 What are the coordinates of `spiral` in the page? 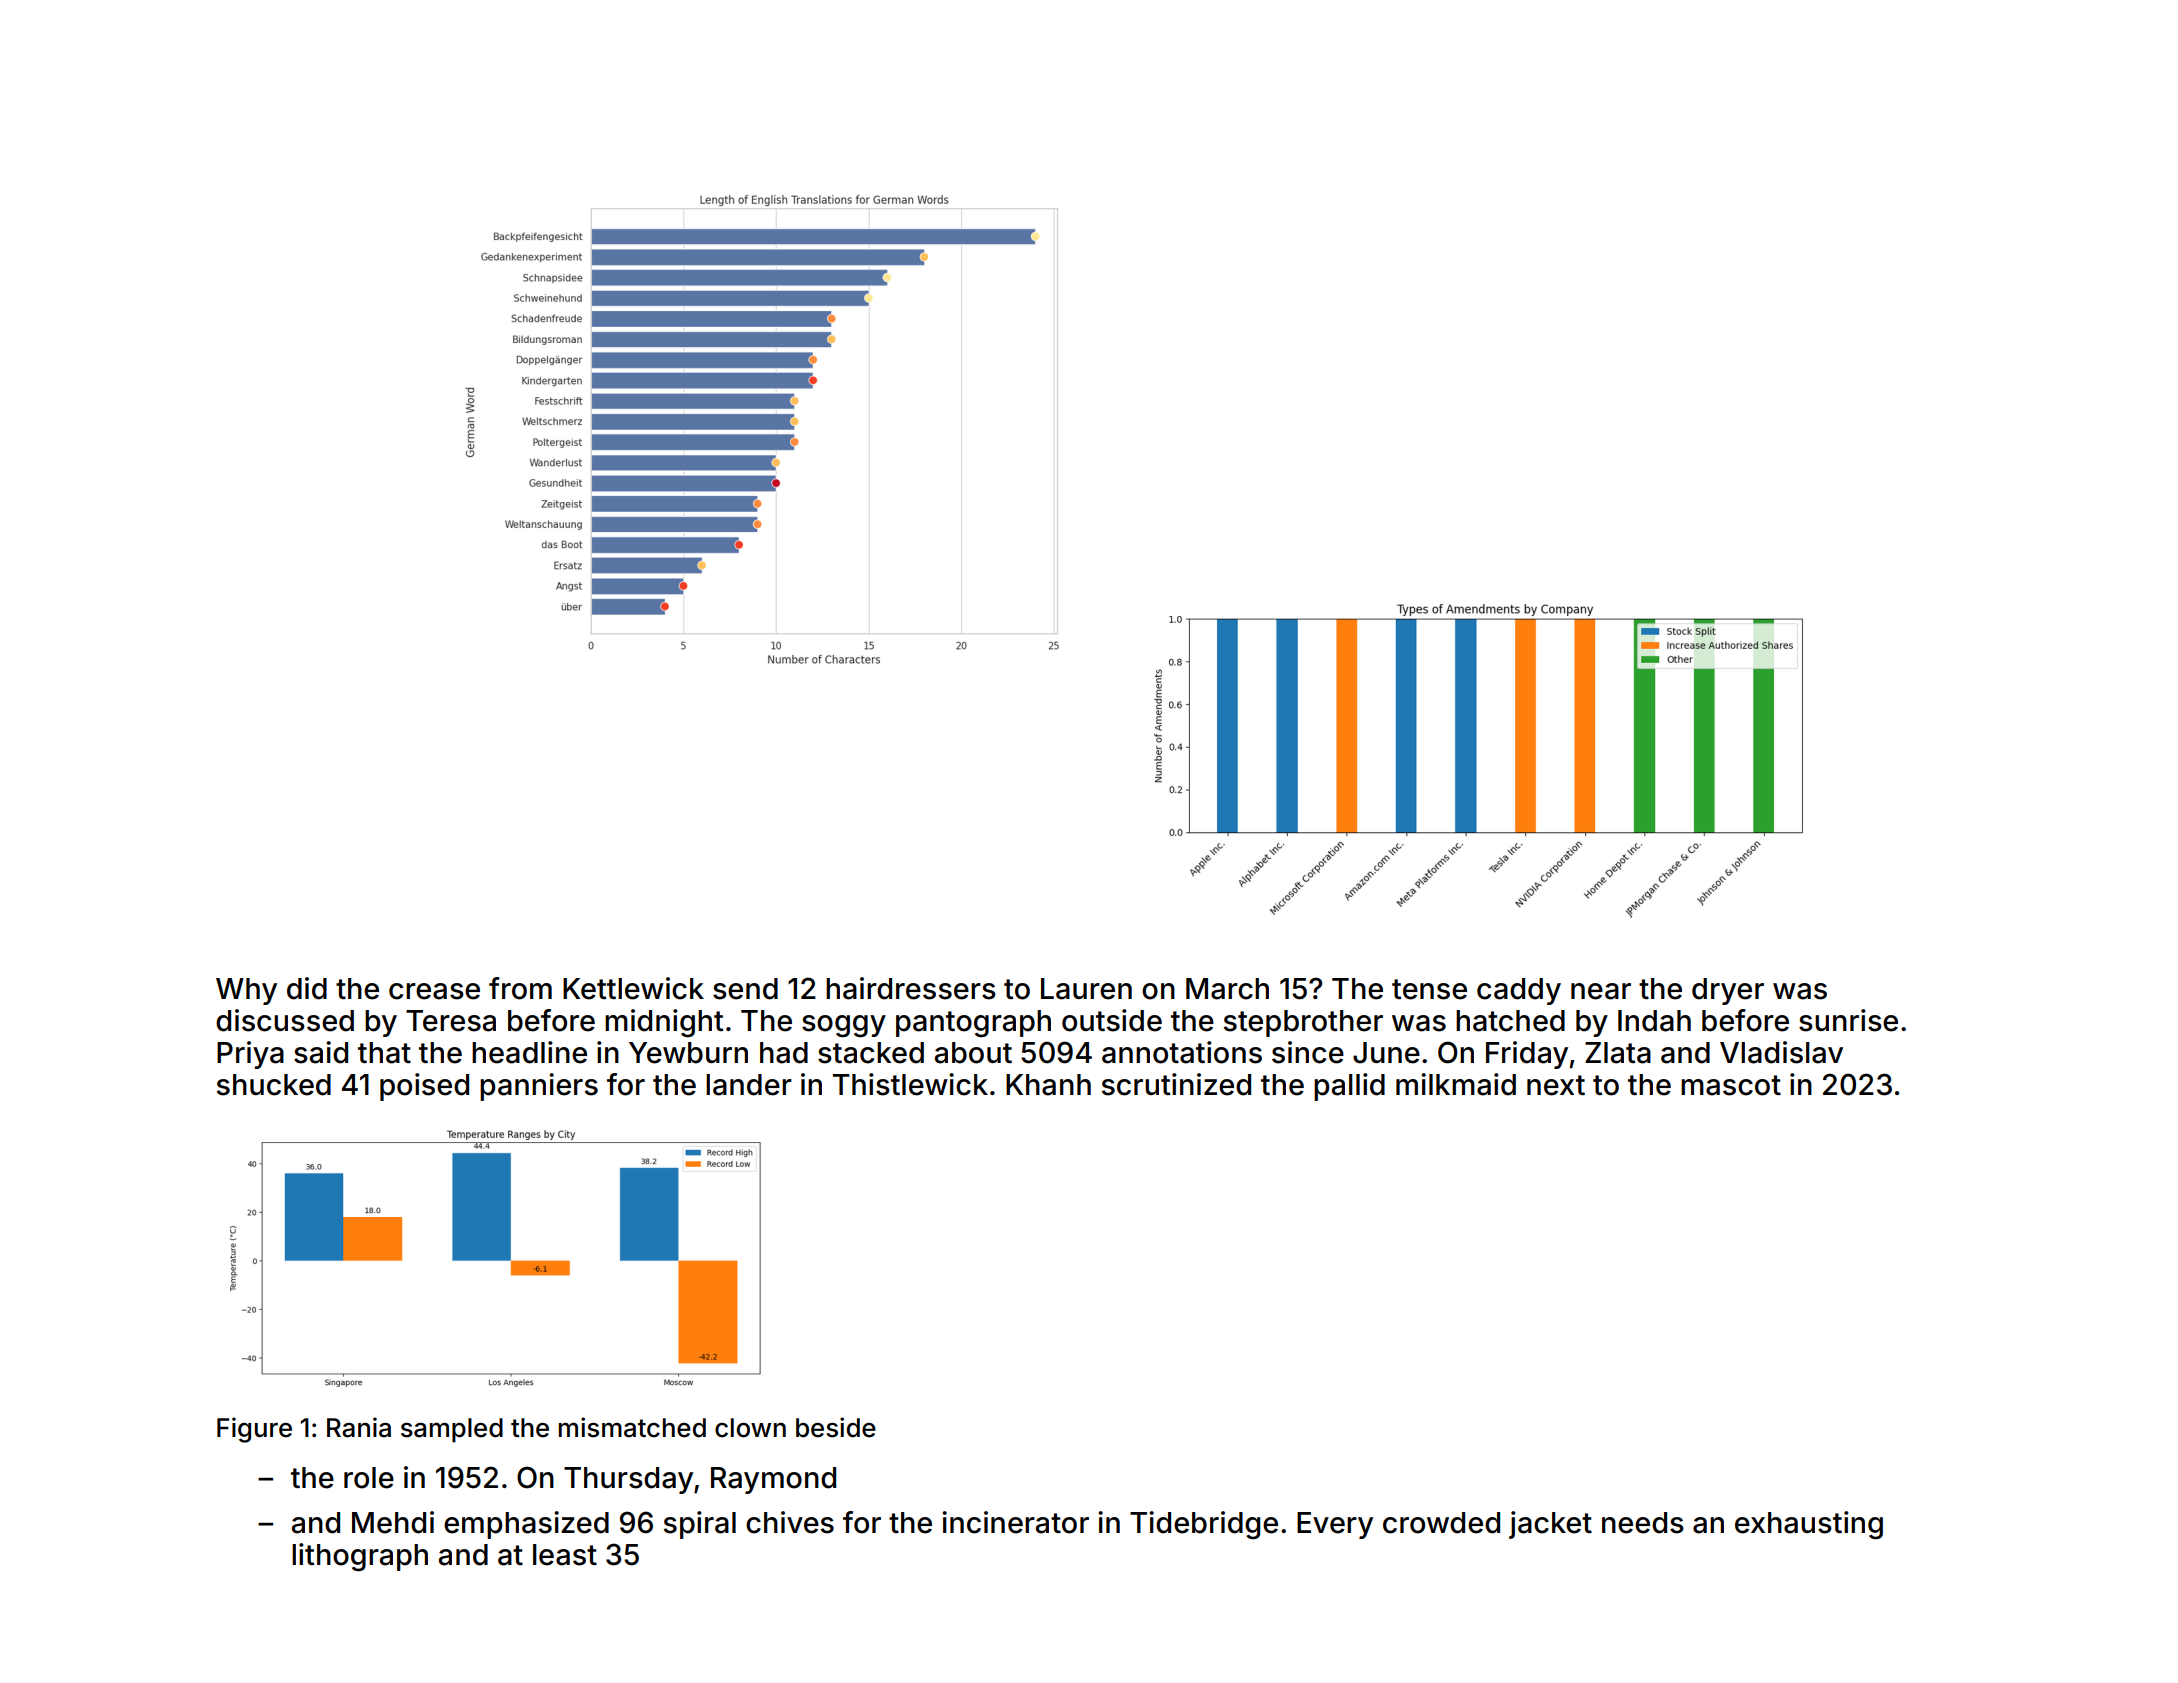 It's located at (700, 1525).
